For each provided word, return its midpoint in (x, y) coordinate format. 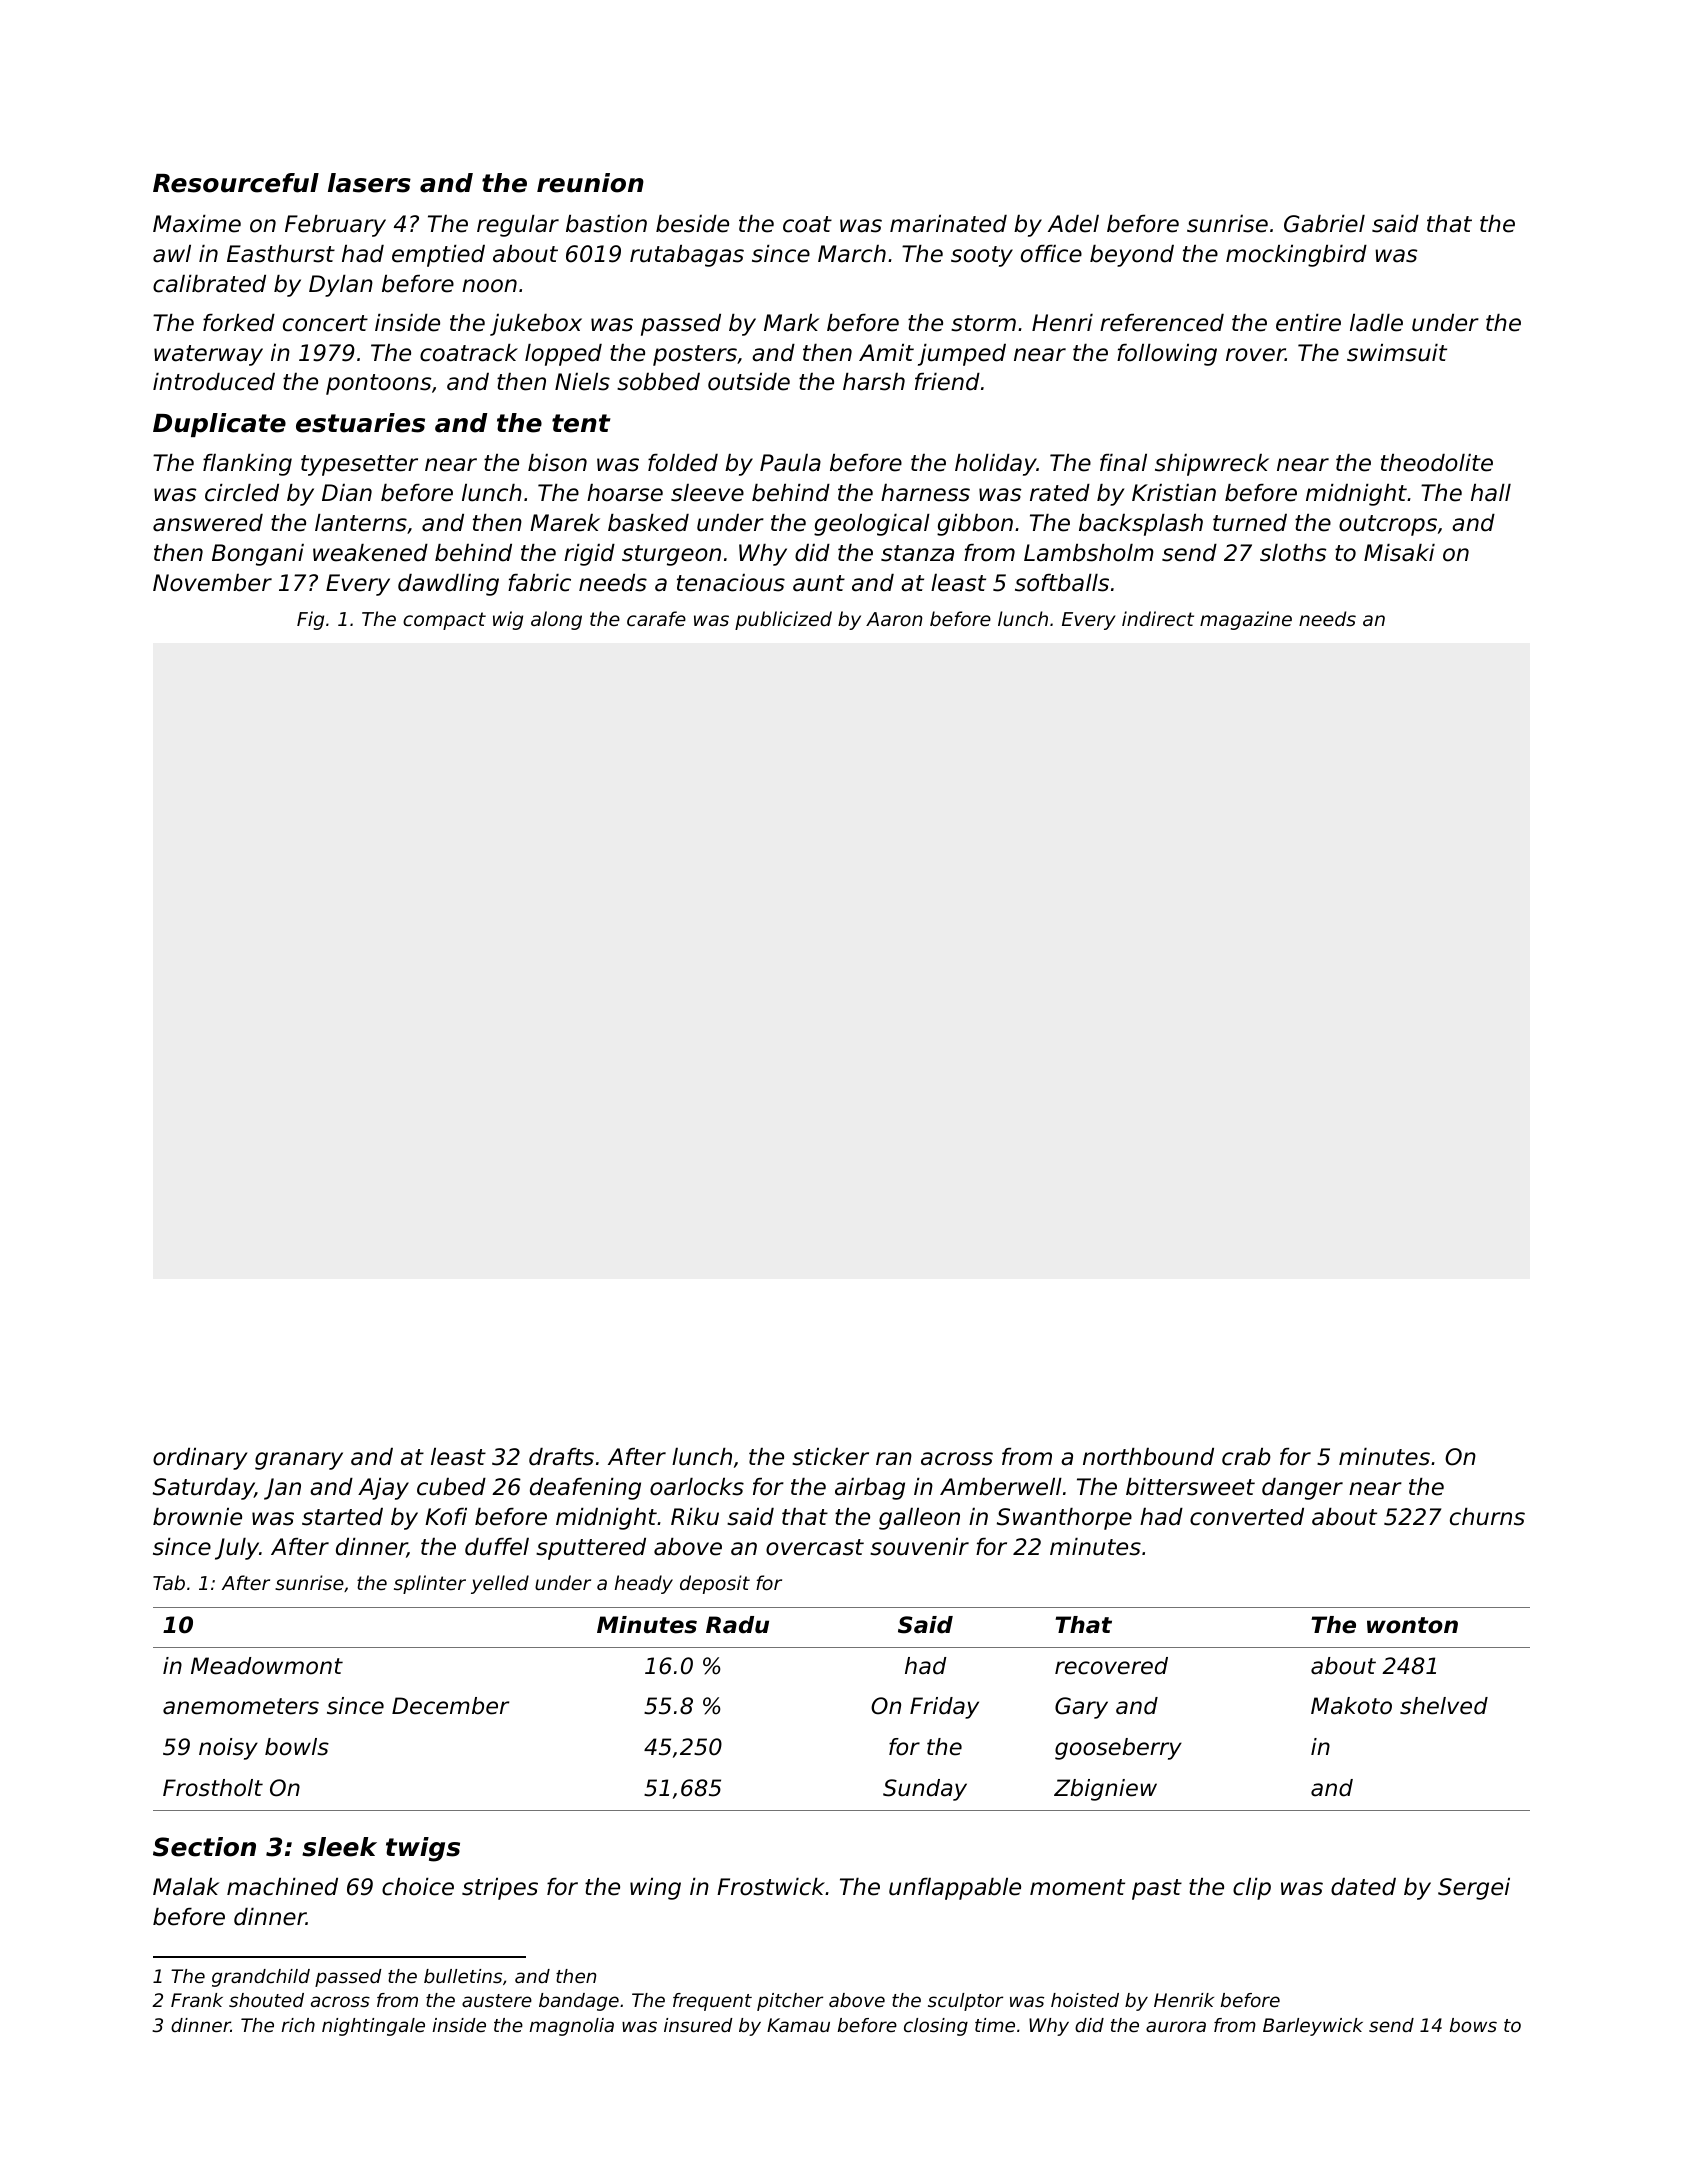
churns (1487, 1517)
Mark (792, 323)
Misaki (1399, 553)
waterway (208, 355)
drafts (561, 1457)
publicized (783, 620)
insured (698, 2025)
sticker (830, 1457)
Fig (310, 620)
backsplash (1141, 525)
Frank (197, 2000)
